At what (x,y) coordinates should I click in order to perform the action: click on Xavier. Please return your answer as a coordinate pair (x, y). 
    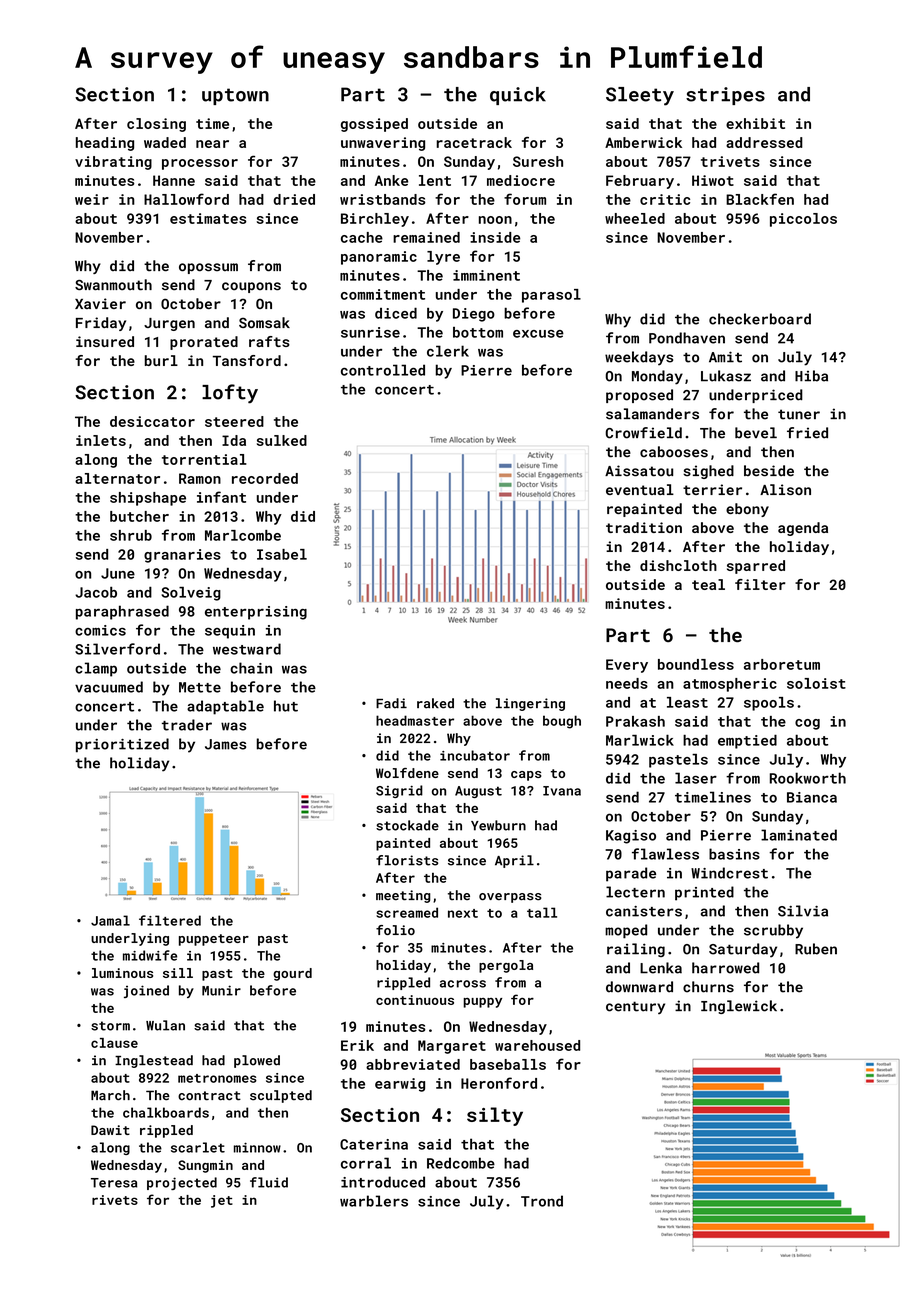
    Looking at the image, I should click on (100, 303).
